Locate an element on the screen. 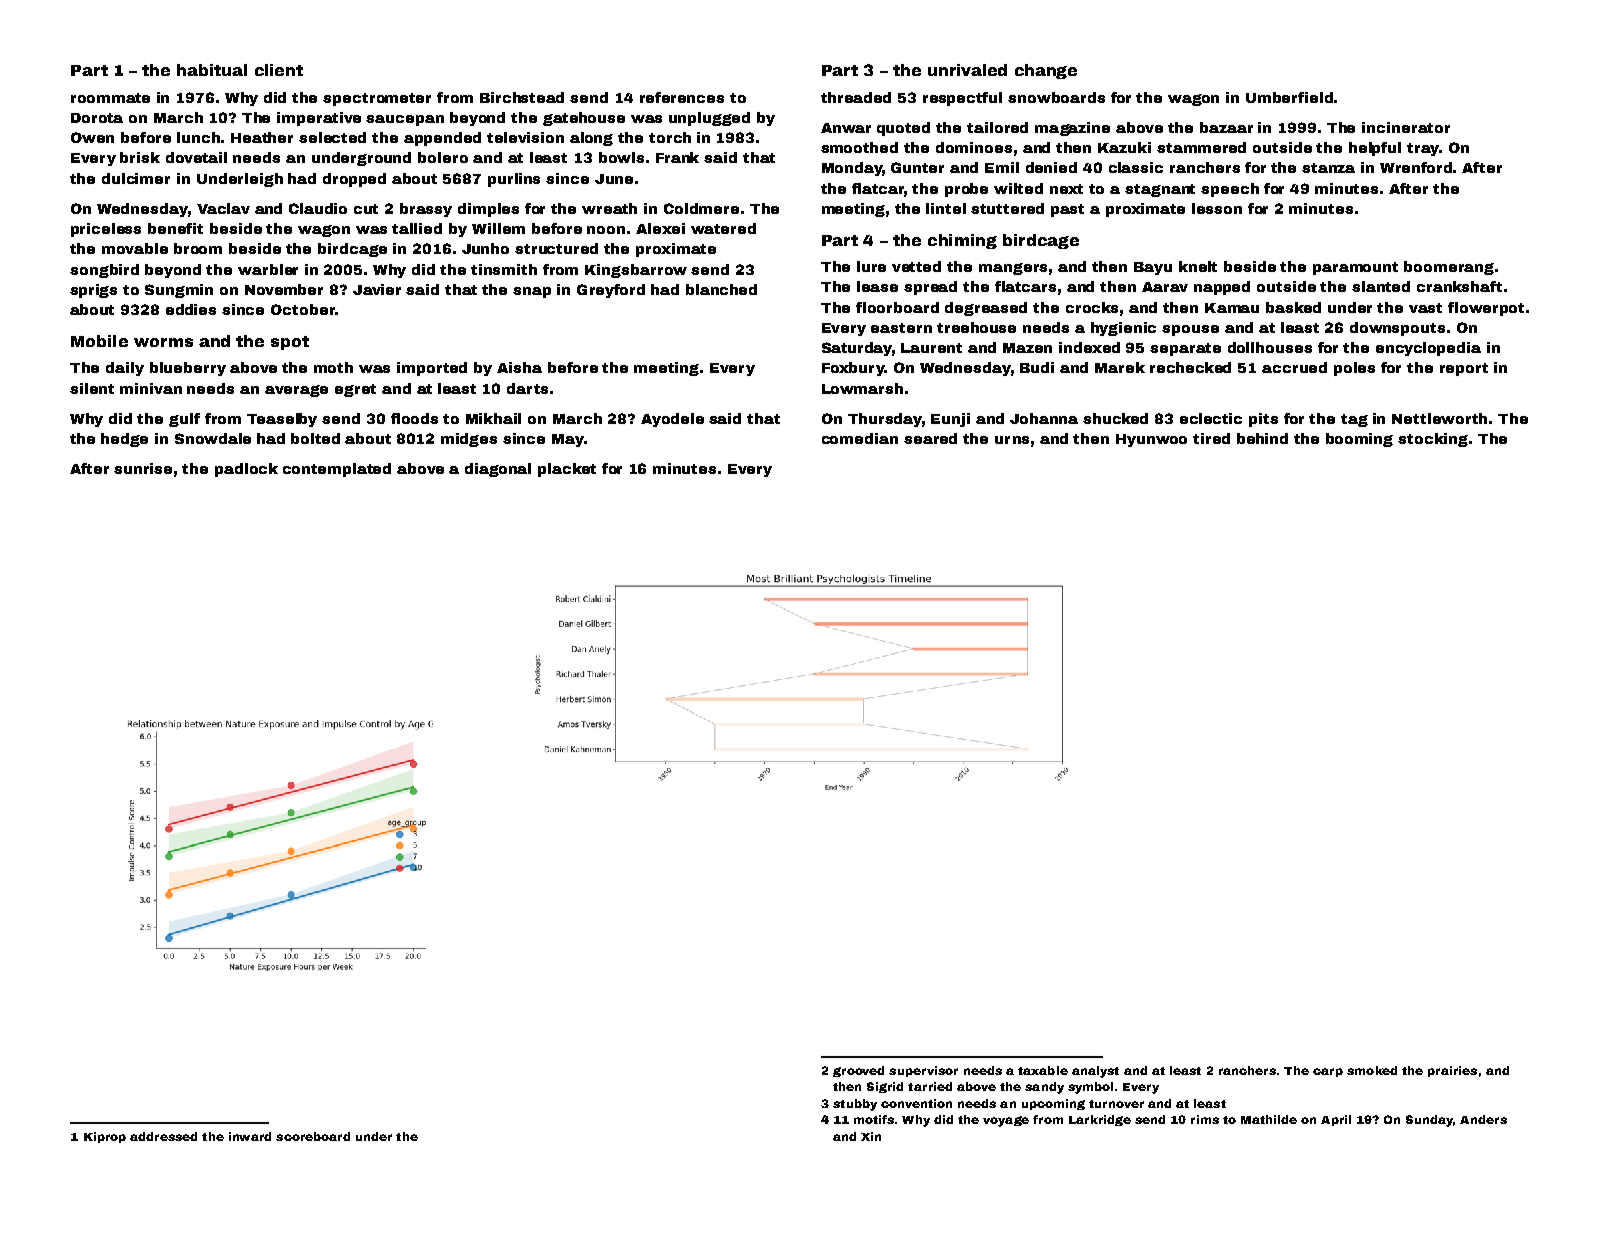  knelt is located at coordinates (1198, 266).
